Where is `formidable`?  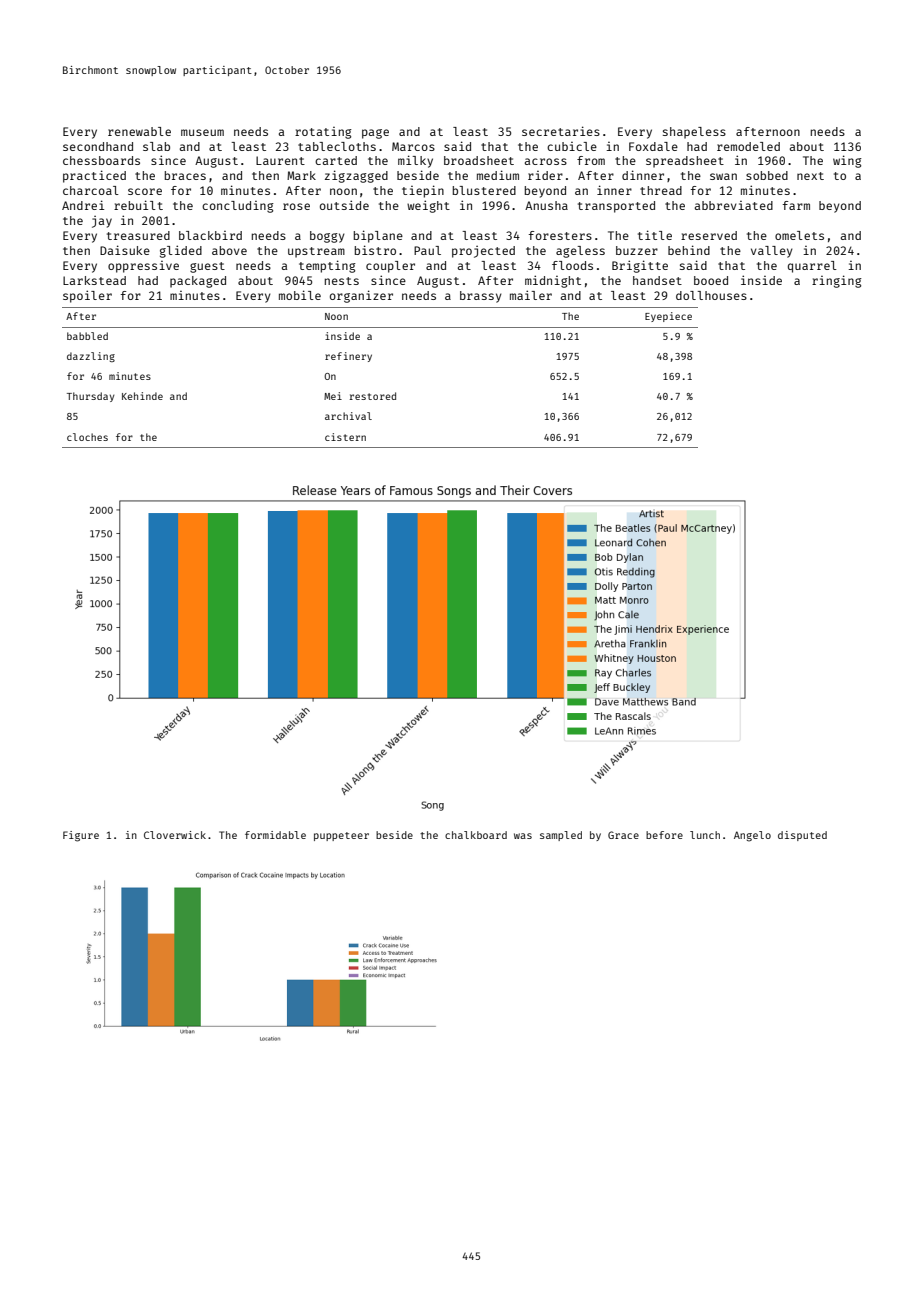 formidable is located at coordinates (275, 835).
